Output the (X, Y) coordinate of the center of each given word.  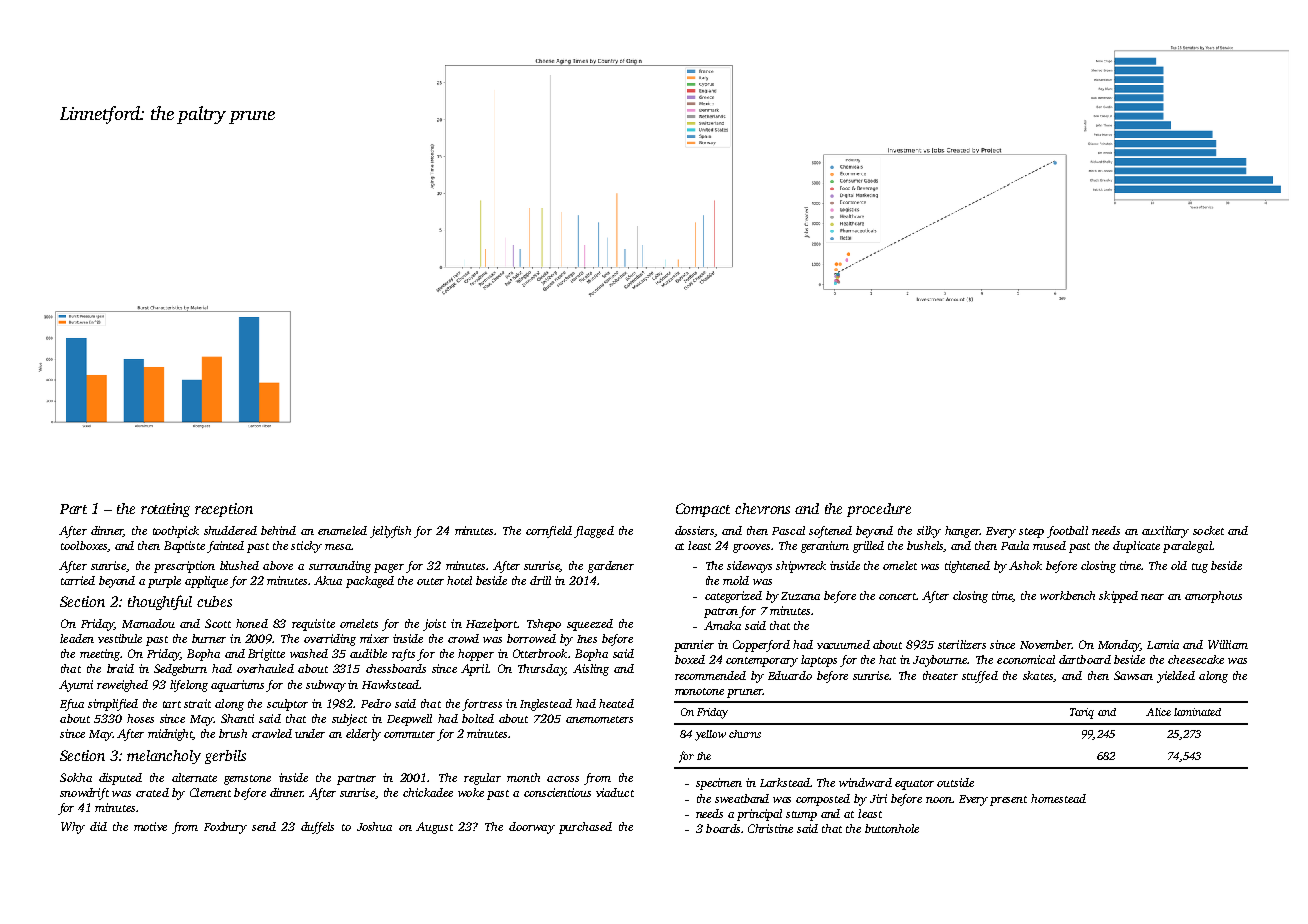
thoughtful (160, 602)
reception (224, 510)
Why (73, 828)
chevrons (762, 508)
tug (1200, 568)
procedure (879, 510)
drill (540, 580)
